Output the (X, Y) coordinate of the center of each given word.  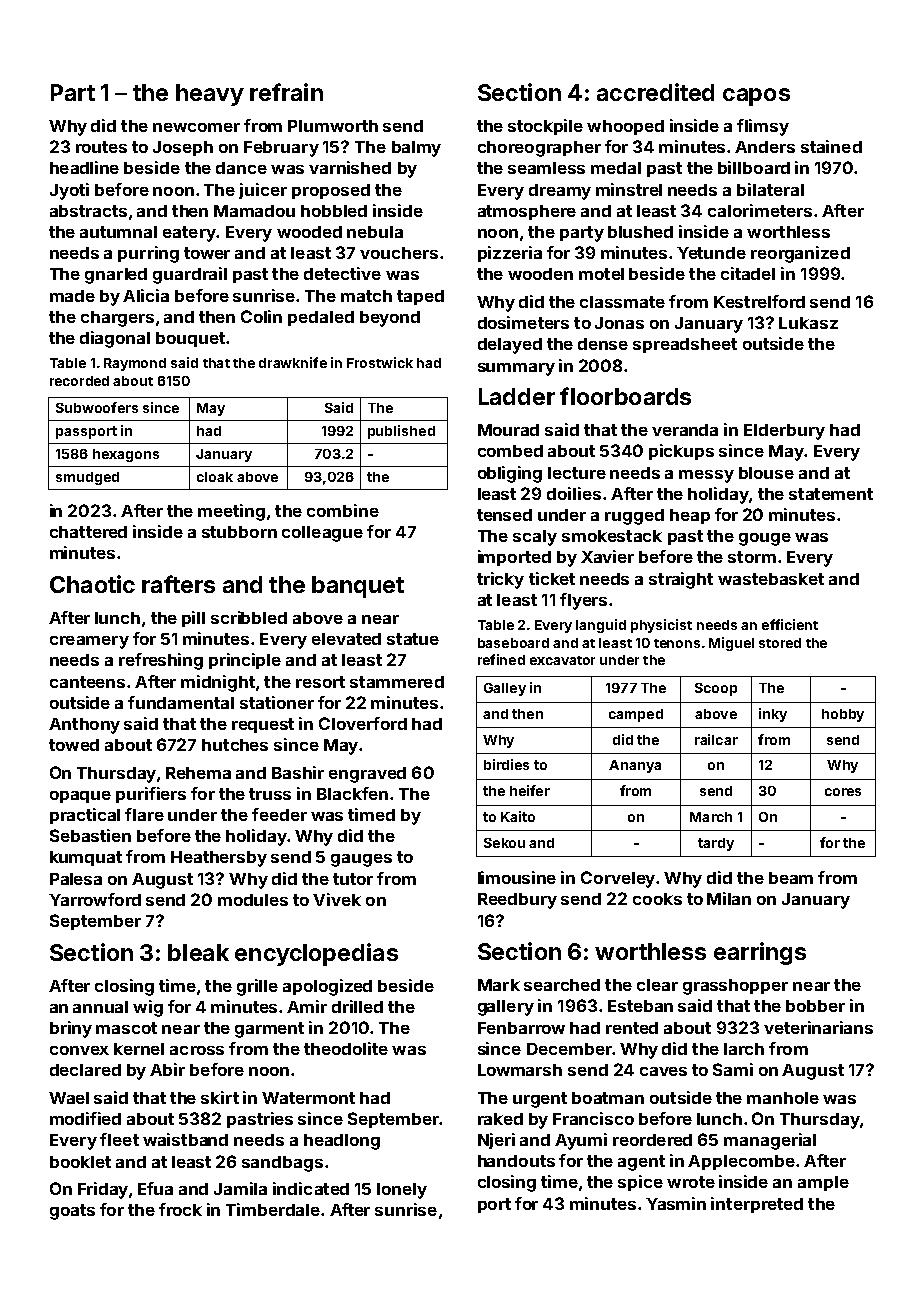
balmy (416, 149)
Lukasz (808, 323)
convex (79, 1050)
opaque (80, 797)
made (72, 296)
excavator (562, 660)
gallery (506, 1008)
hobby (843, 715)
